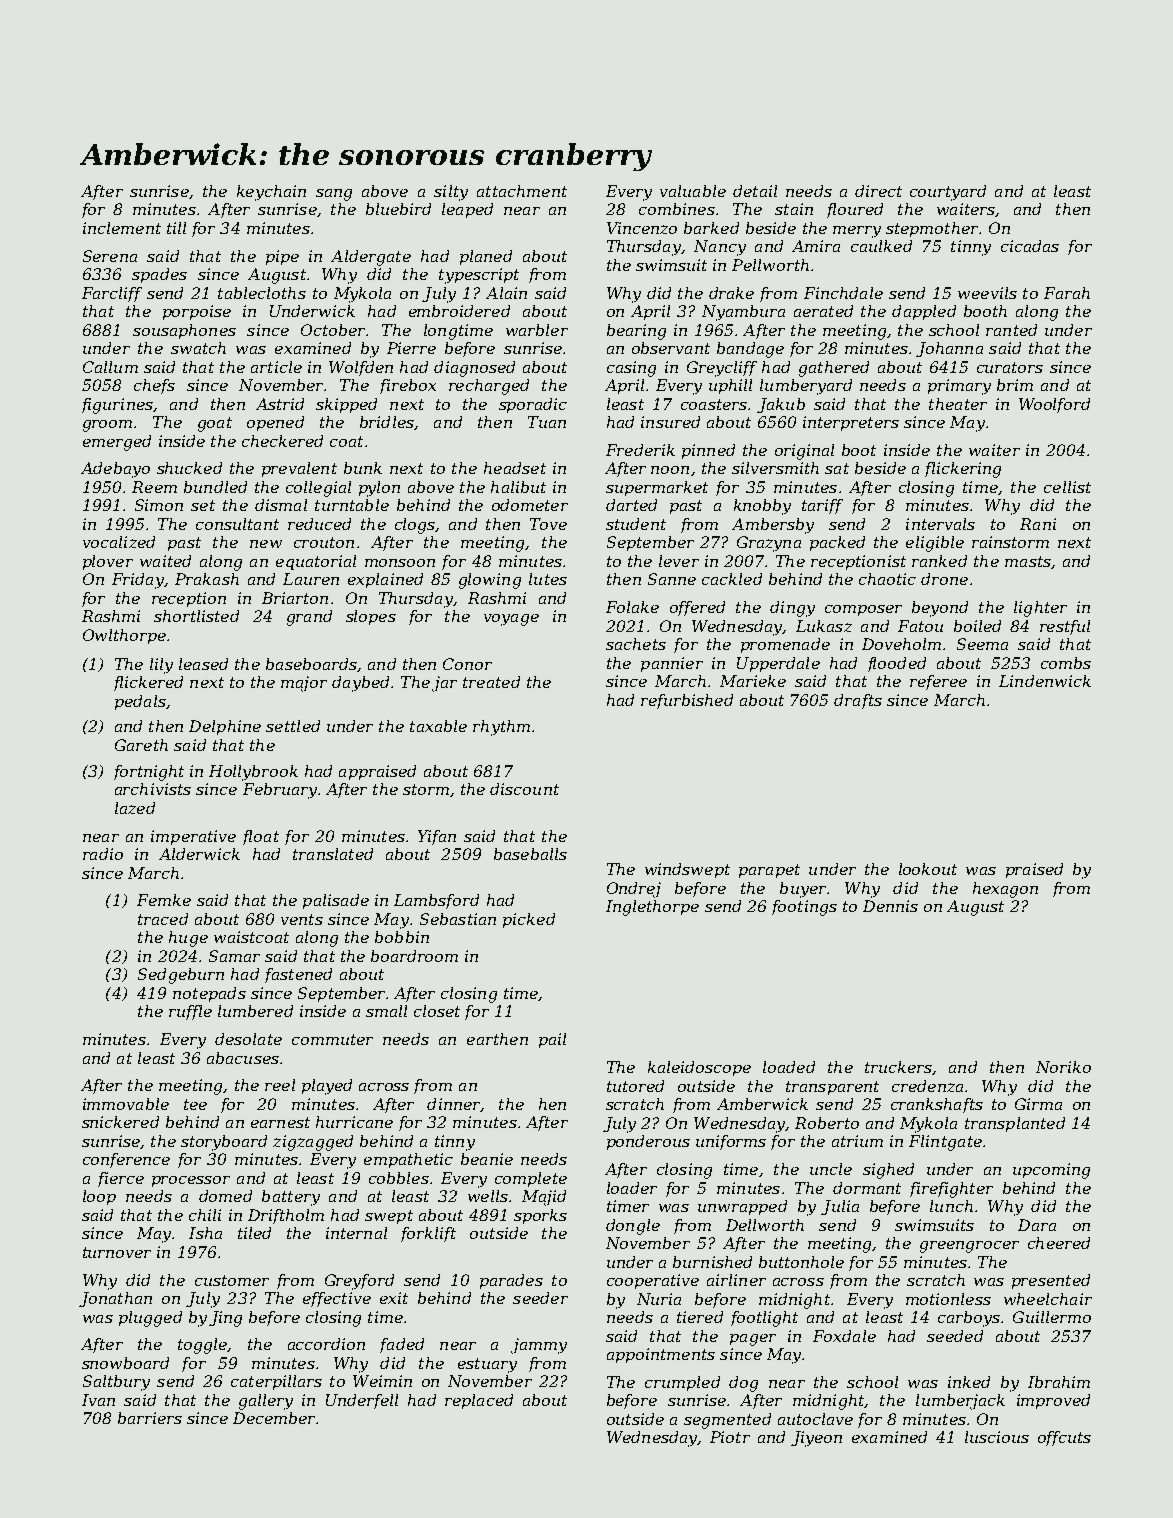  I want to click on drafts, so click(858, 701).
